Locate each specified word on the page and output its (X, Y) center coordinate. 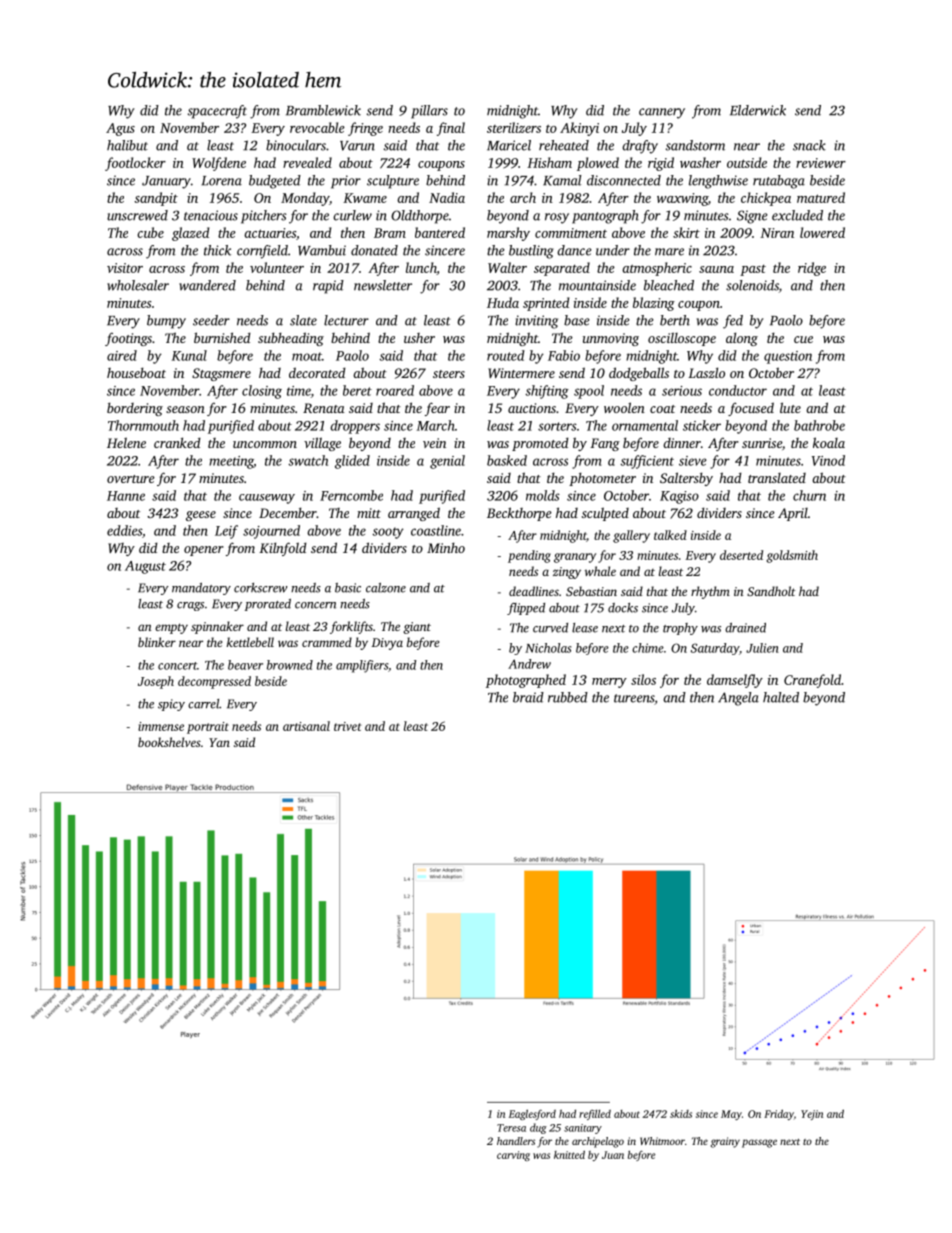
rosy (557, 218)
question (788, 357)
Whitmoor (662, 1141)
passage (759, 1143)
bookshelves (169, 742)
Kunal (189, 355)
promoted (540, 444)
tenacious (211, 215)
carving (513, 1156)
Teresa (511, 1128)
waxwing (682, 199)
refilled (595, 1115)
